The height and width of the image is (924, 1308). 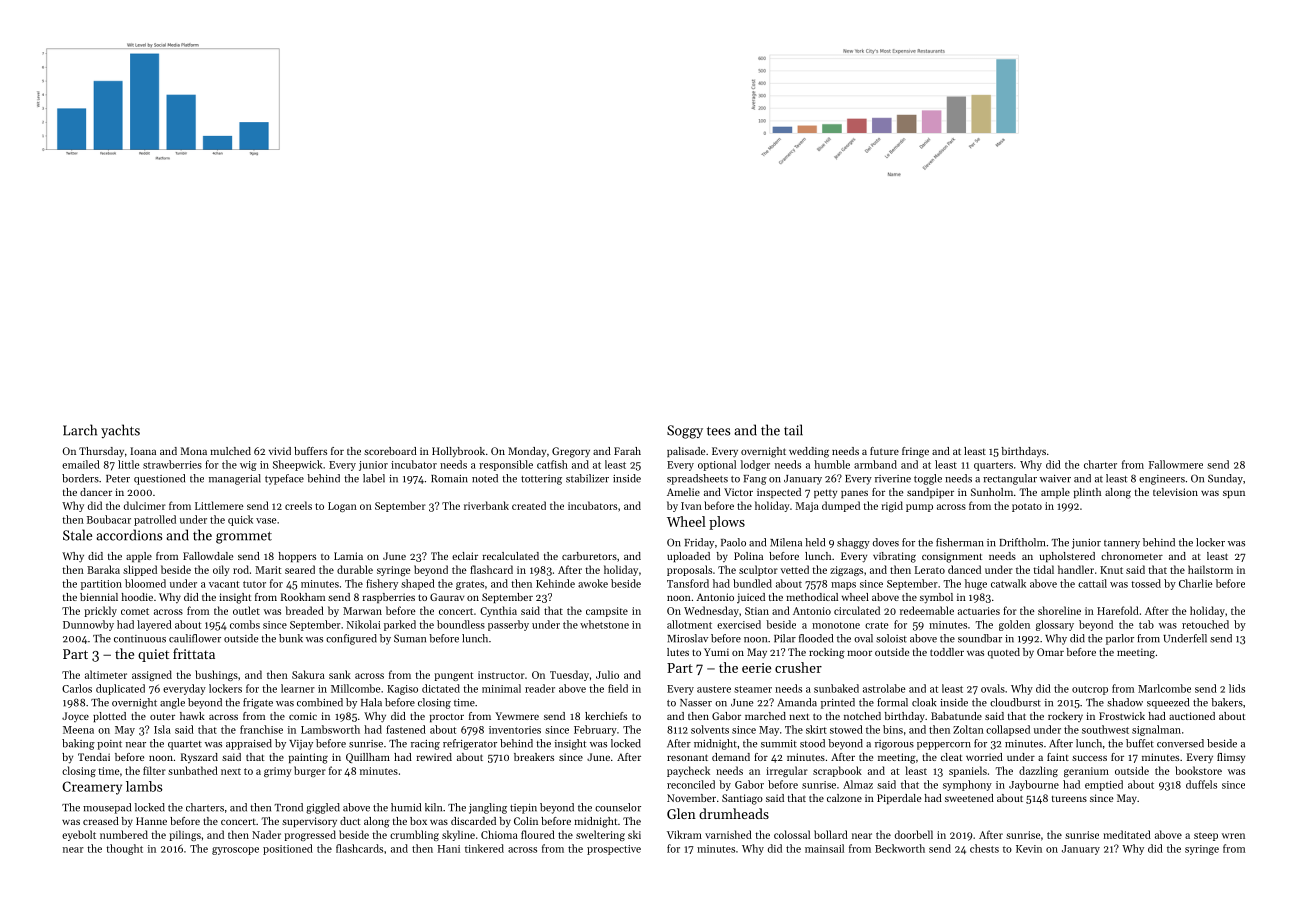 I want to click on Dunnowby, so click(x=88, y=625).
